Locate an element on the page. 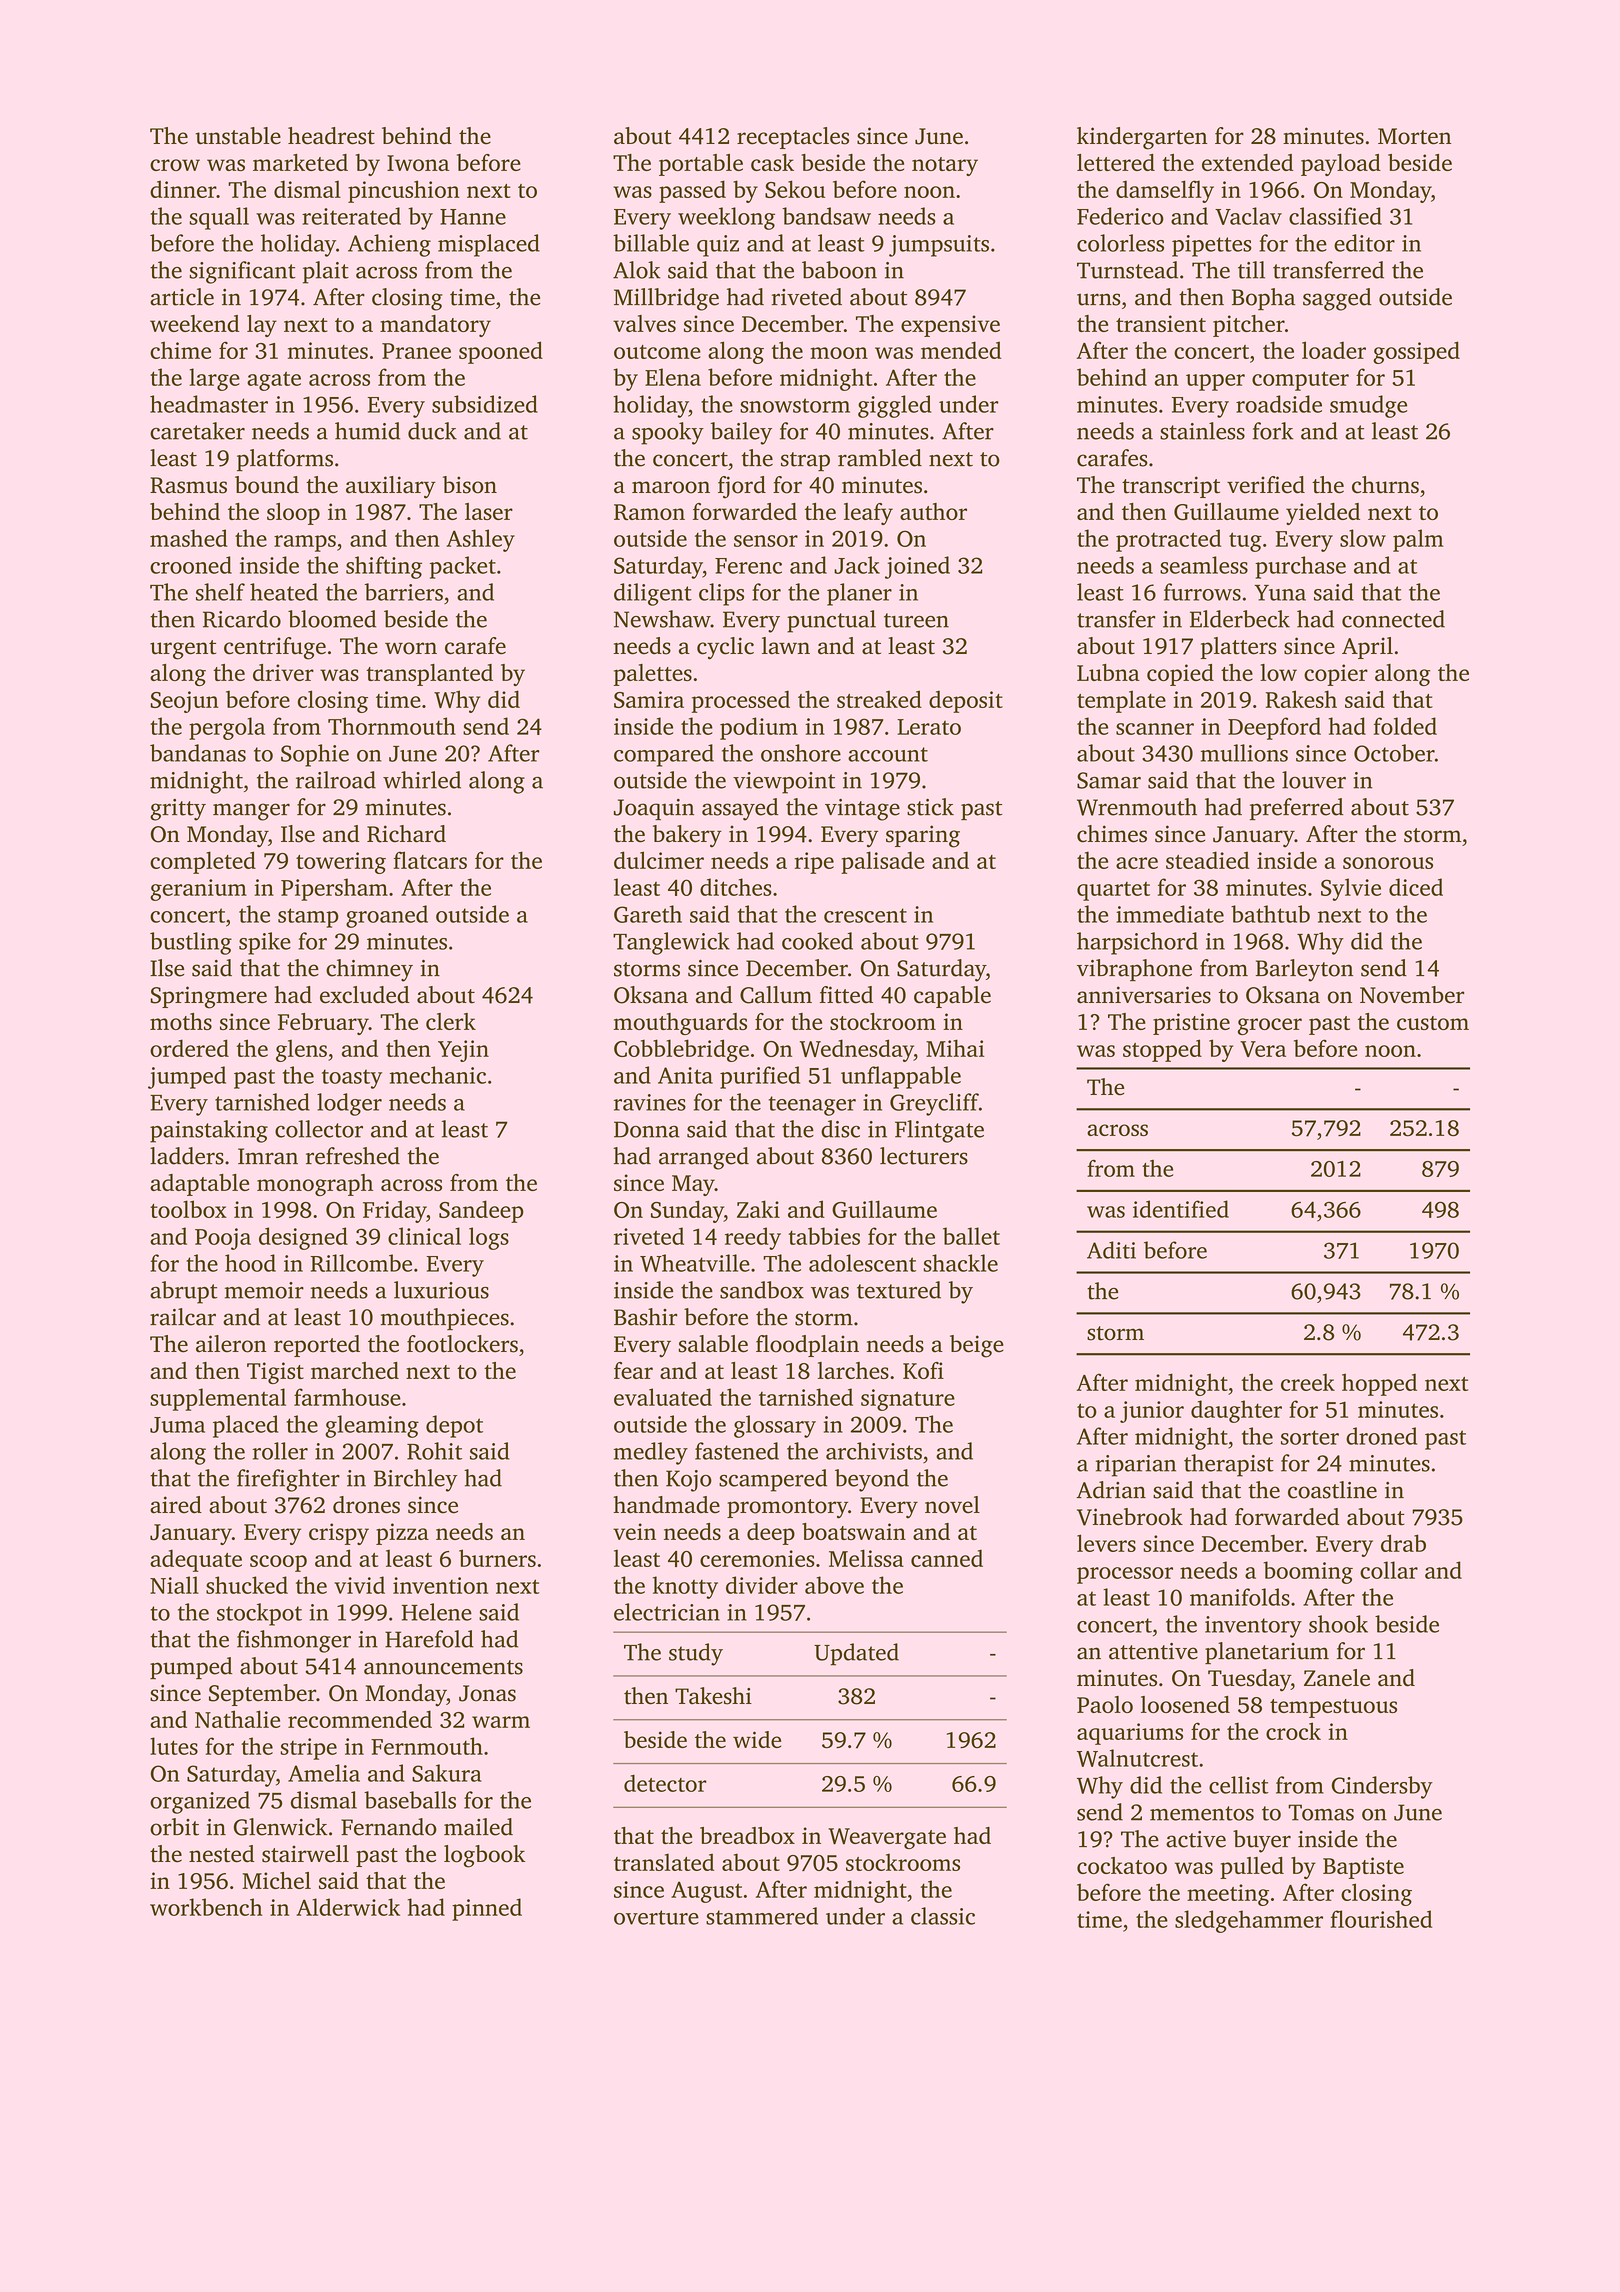  headrest is located at coordinates (331, 136).
